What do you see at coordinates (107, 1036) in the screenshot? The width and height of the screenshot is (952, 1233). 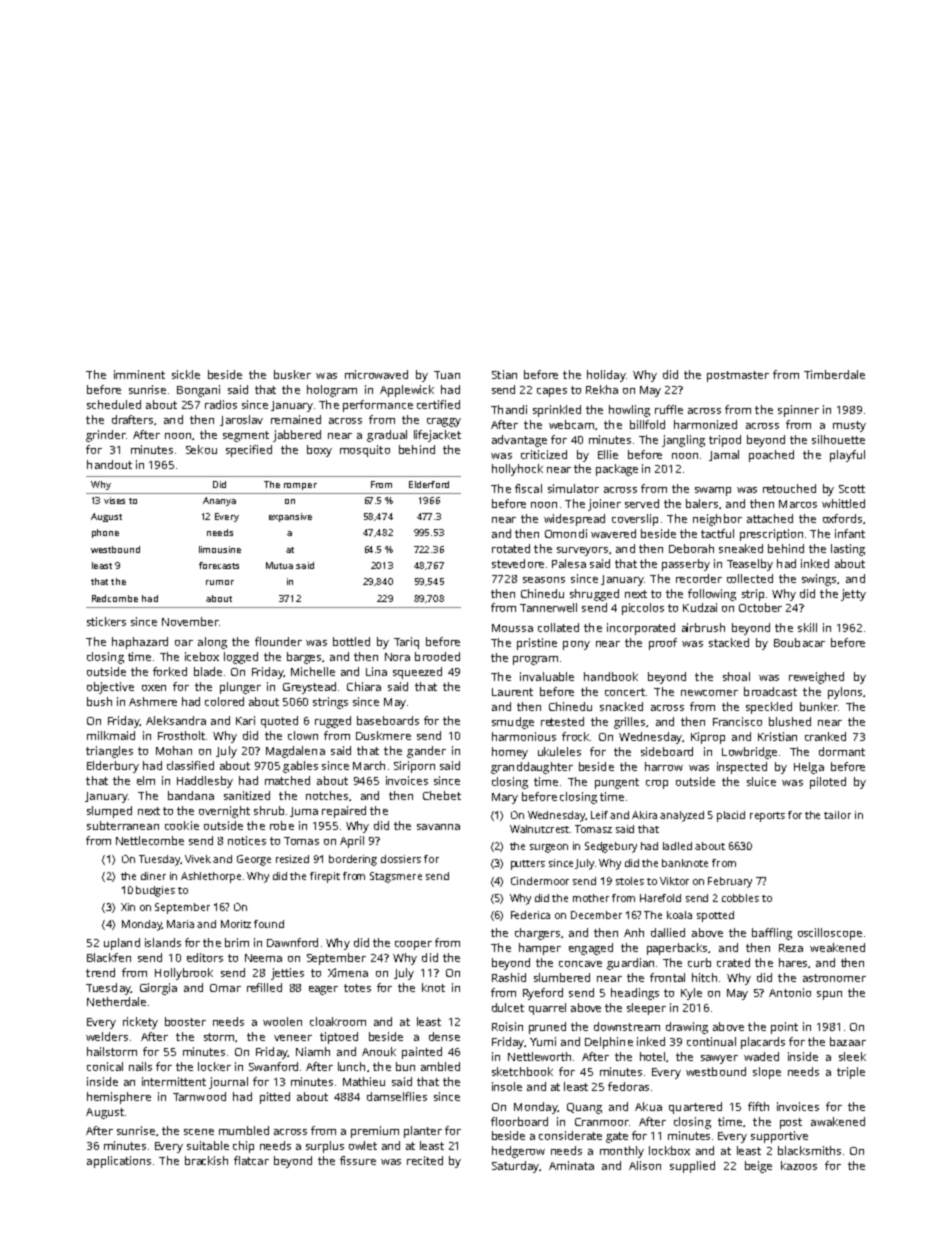 I see `welders` at bounding box center [107, 1036].
